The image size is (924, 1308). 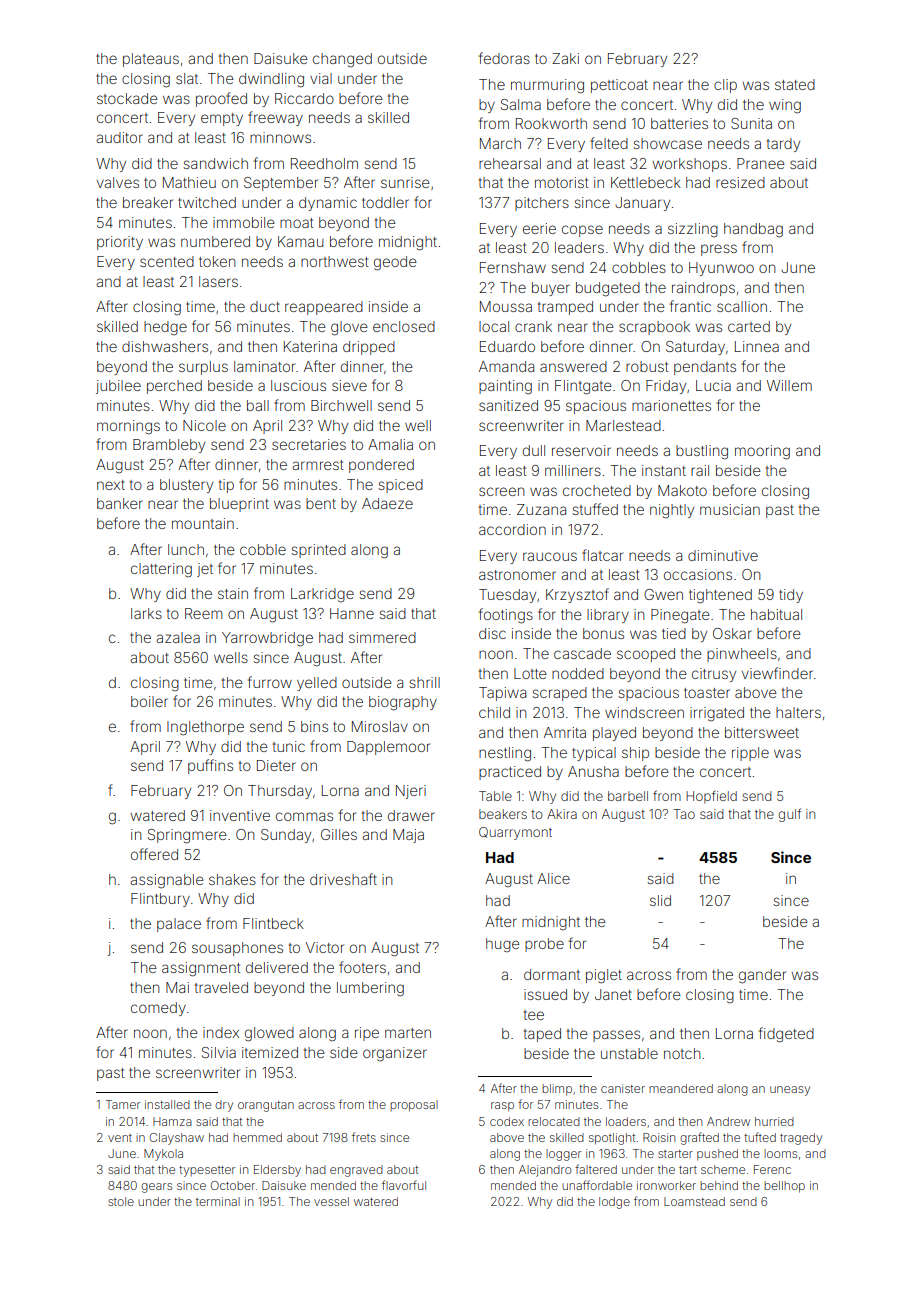 I want to click on token, so click(x=217, y=261).
